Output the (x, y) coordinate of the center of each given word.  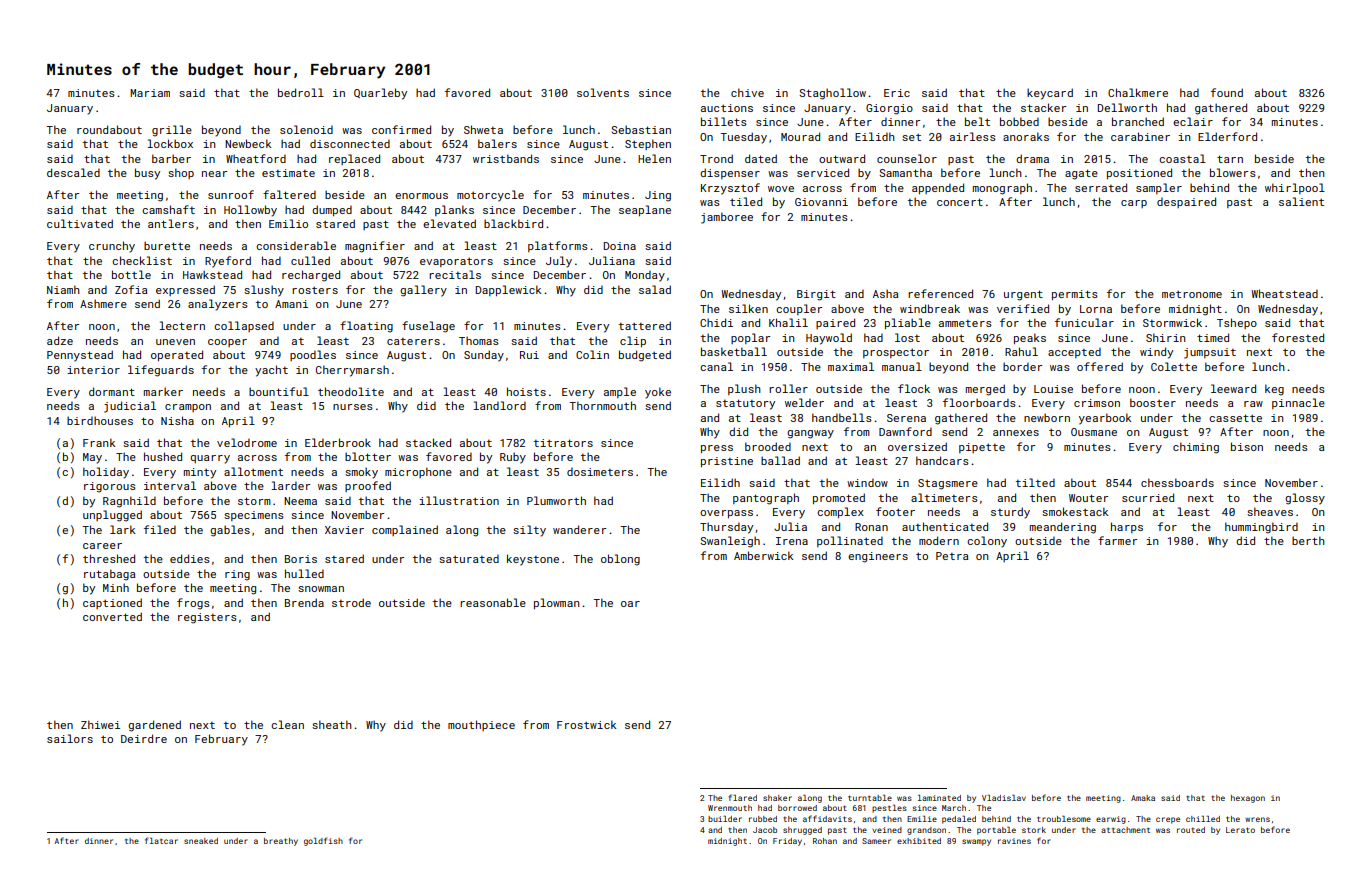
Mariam (150, 93)
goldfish (323, 841)
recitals (455, 274)
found (1227, 92)
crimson (1097, 403)
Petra (952, 556)
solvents (603, 92)
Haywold (829, 339)
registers (207, 618)
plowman (556, 603)
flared (742, 797)
